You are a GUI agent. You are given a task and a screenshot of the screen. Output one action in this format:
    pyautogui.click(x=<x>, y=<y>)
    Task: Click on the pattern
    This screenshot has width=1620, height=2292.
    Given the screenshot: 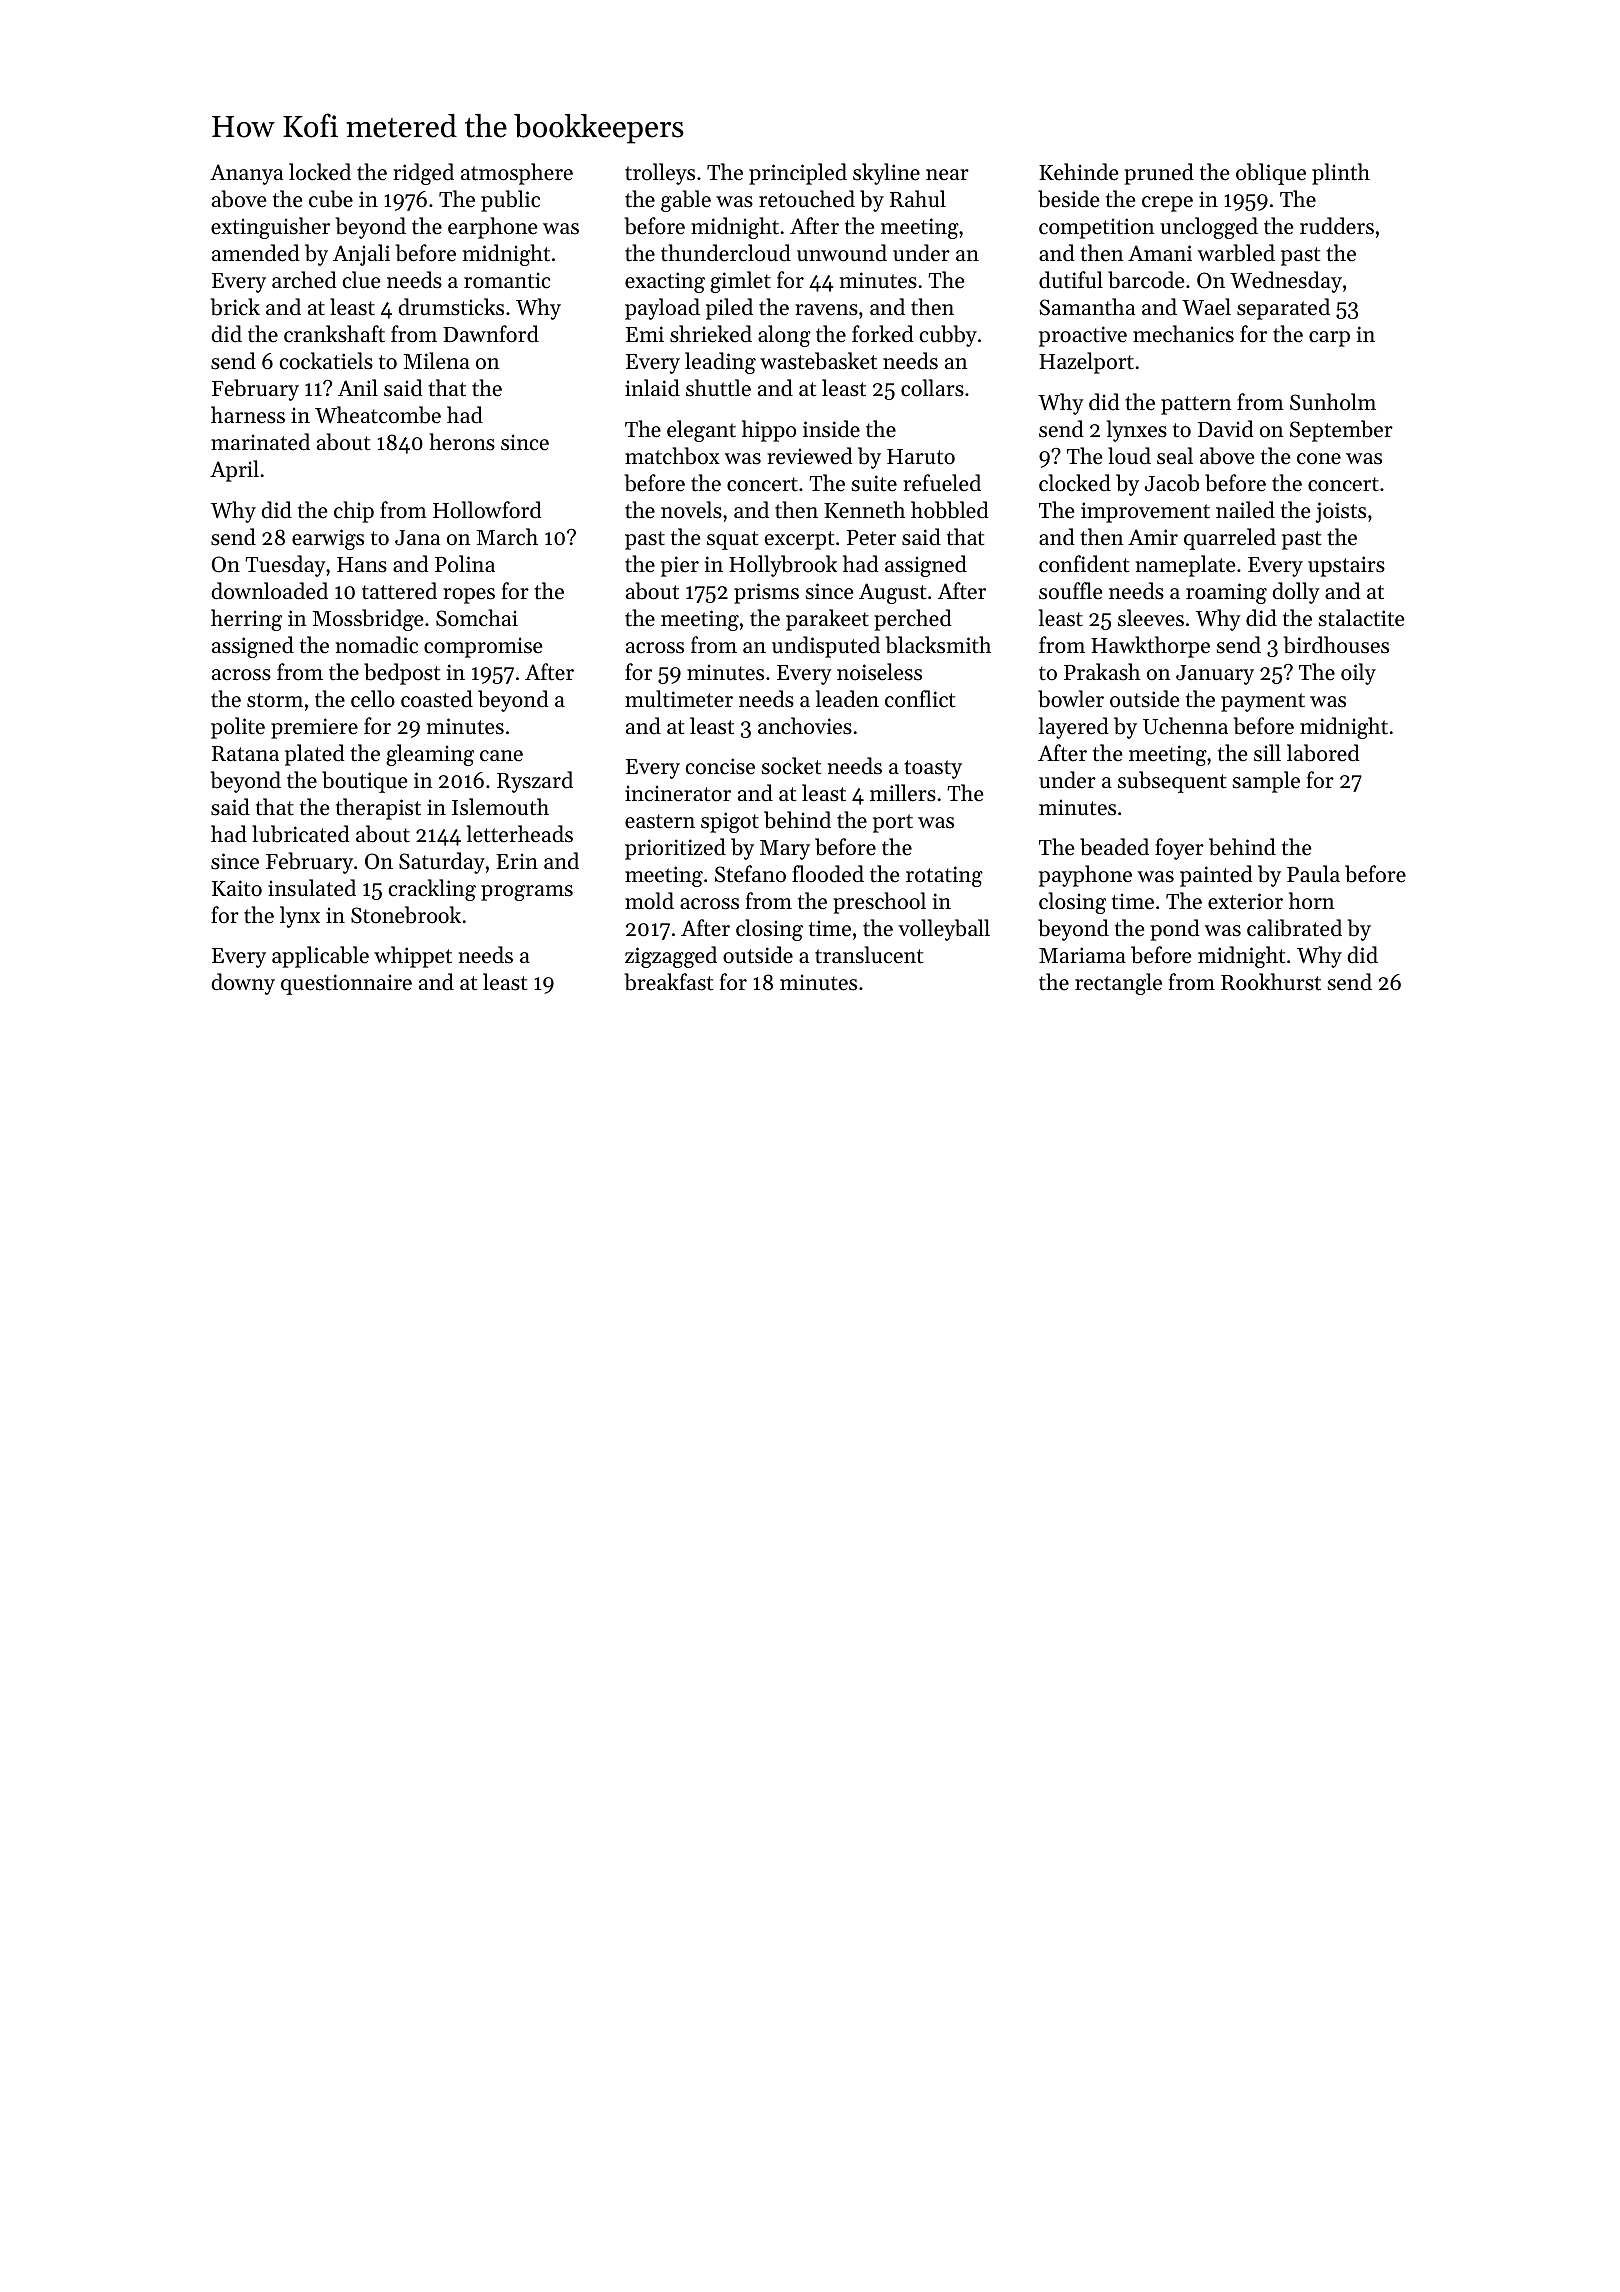 What is the action you would take?
    pyautogui.click(x=1196, y=405)
